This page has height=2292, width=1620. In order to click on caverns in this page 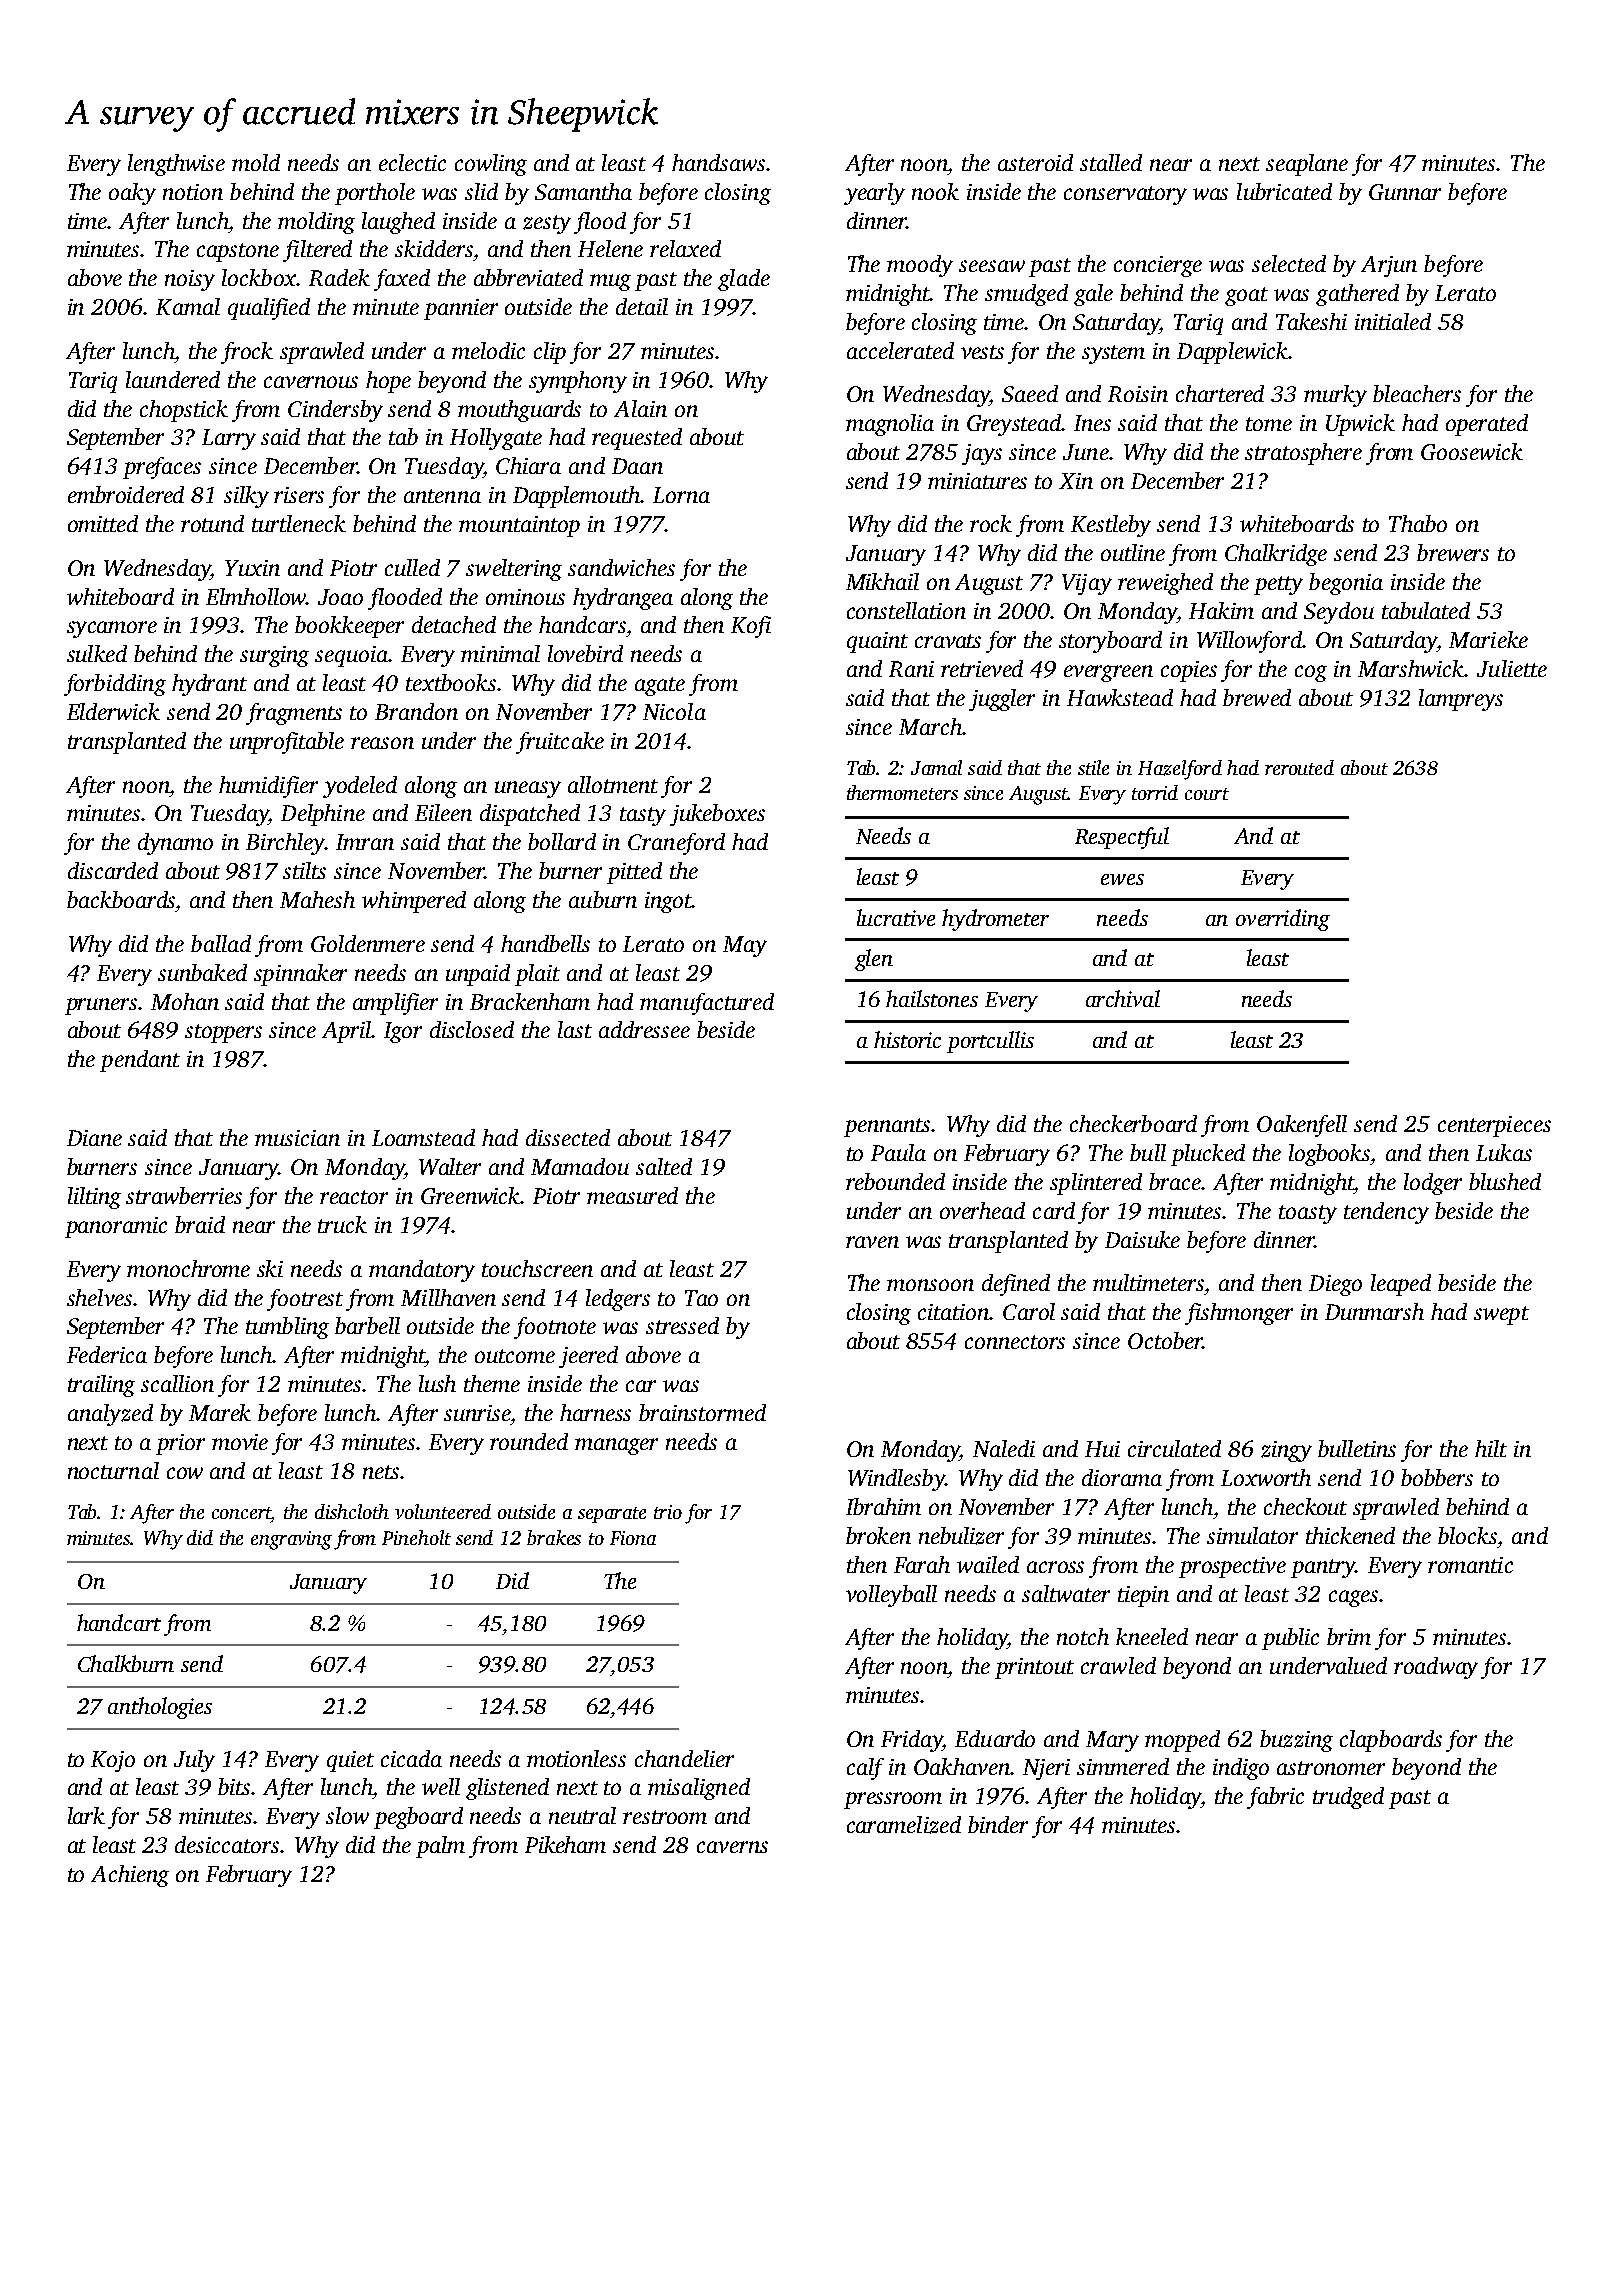, I will do `click(732, 1847)`.
